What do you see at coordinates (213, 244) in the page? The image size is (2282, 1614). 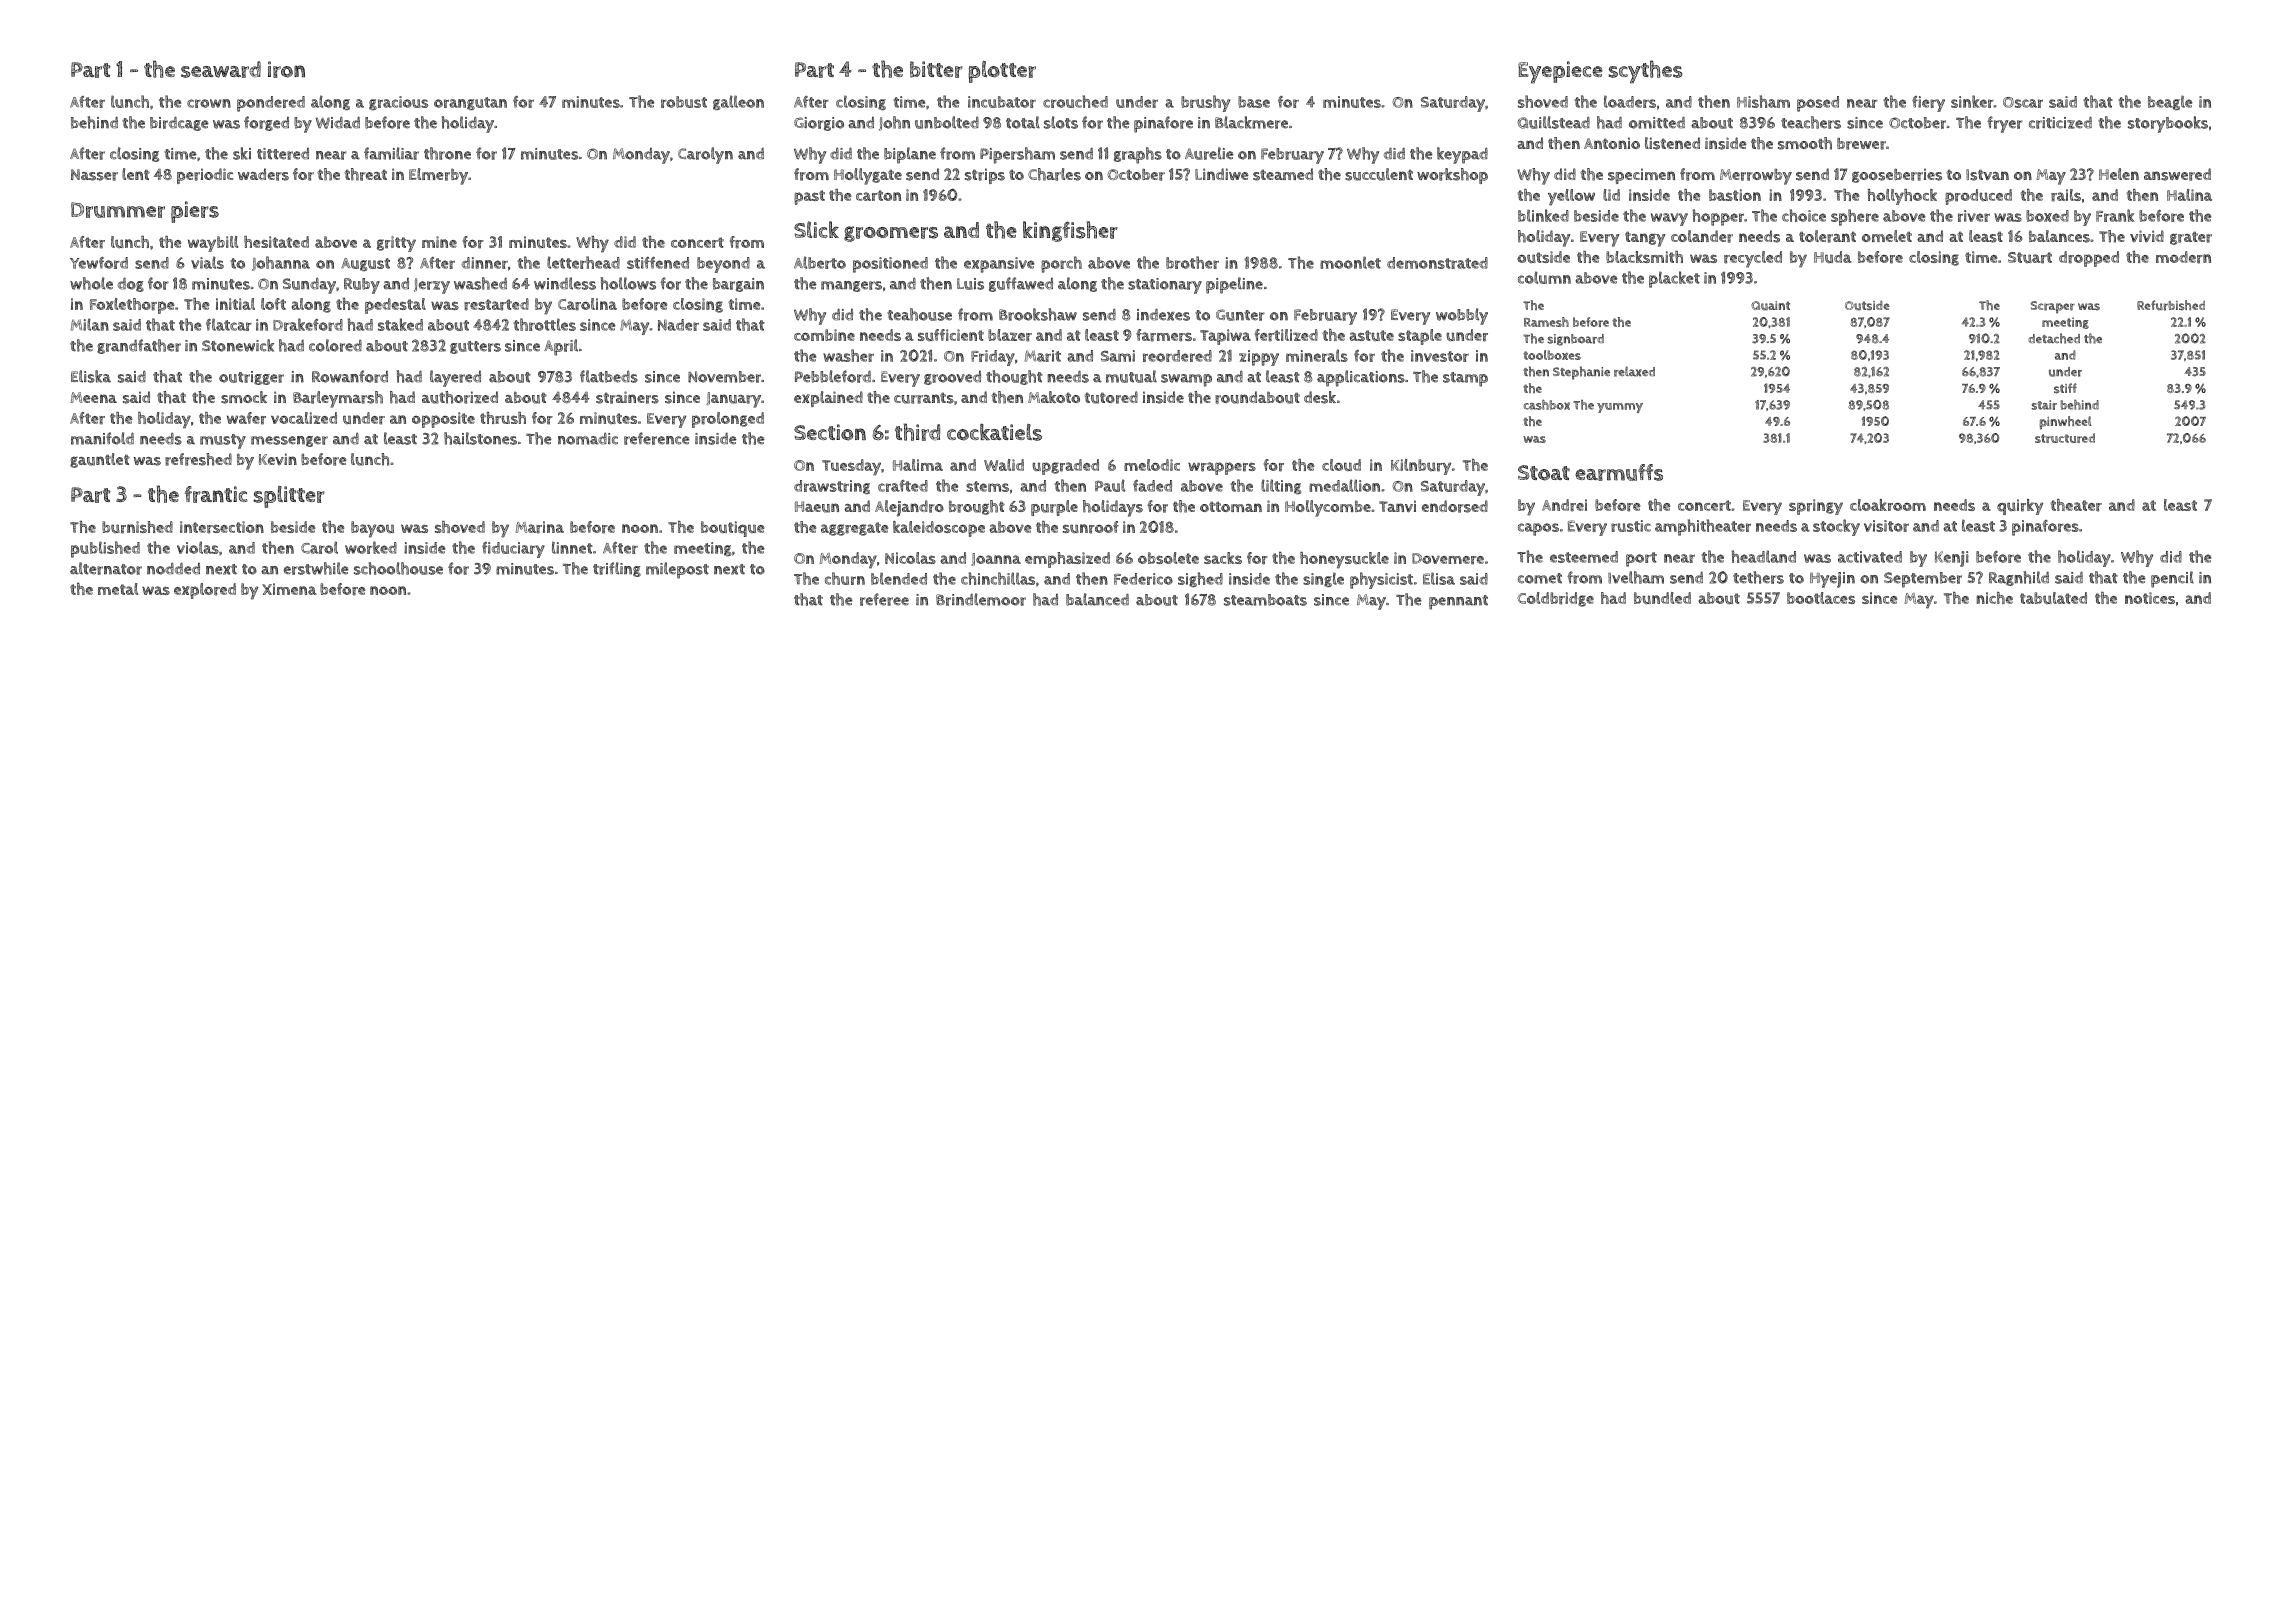 I see `waybill` at bounding box center [213, 244].
